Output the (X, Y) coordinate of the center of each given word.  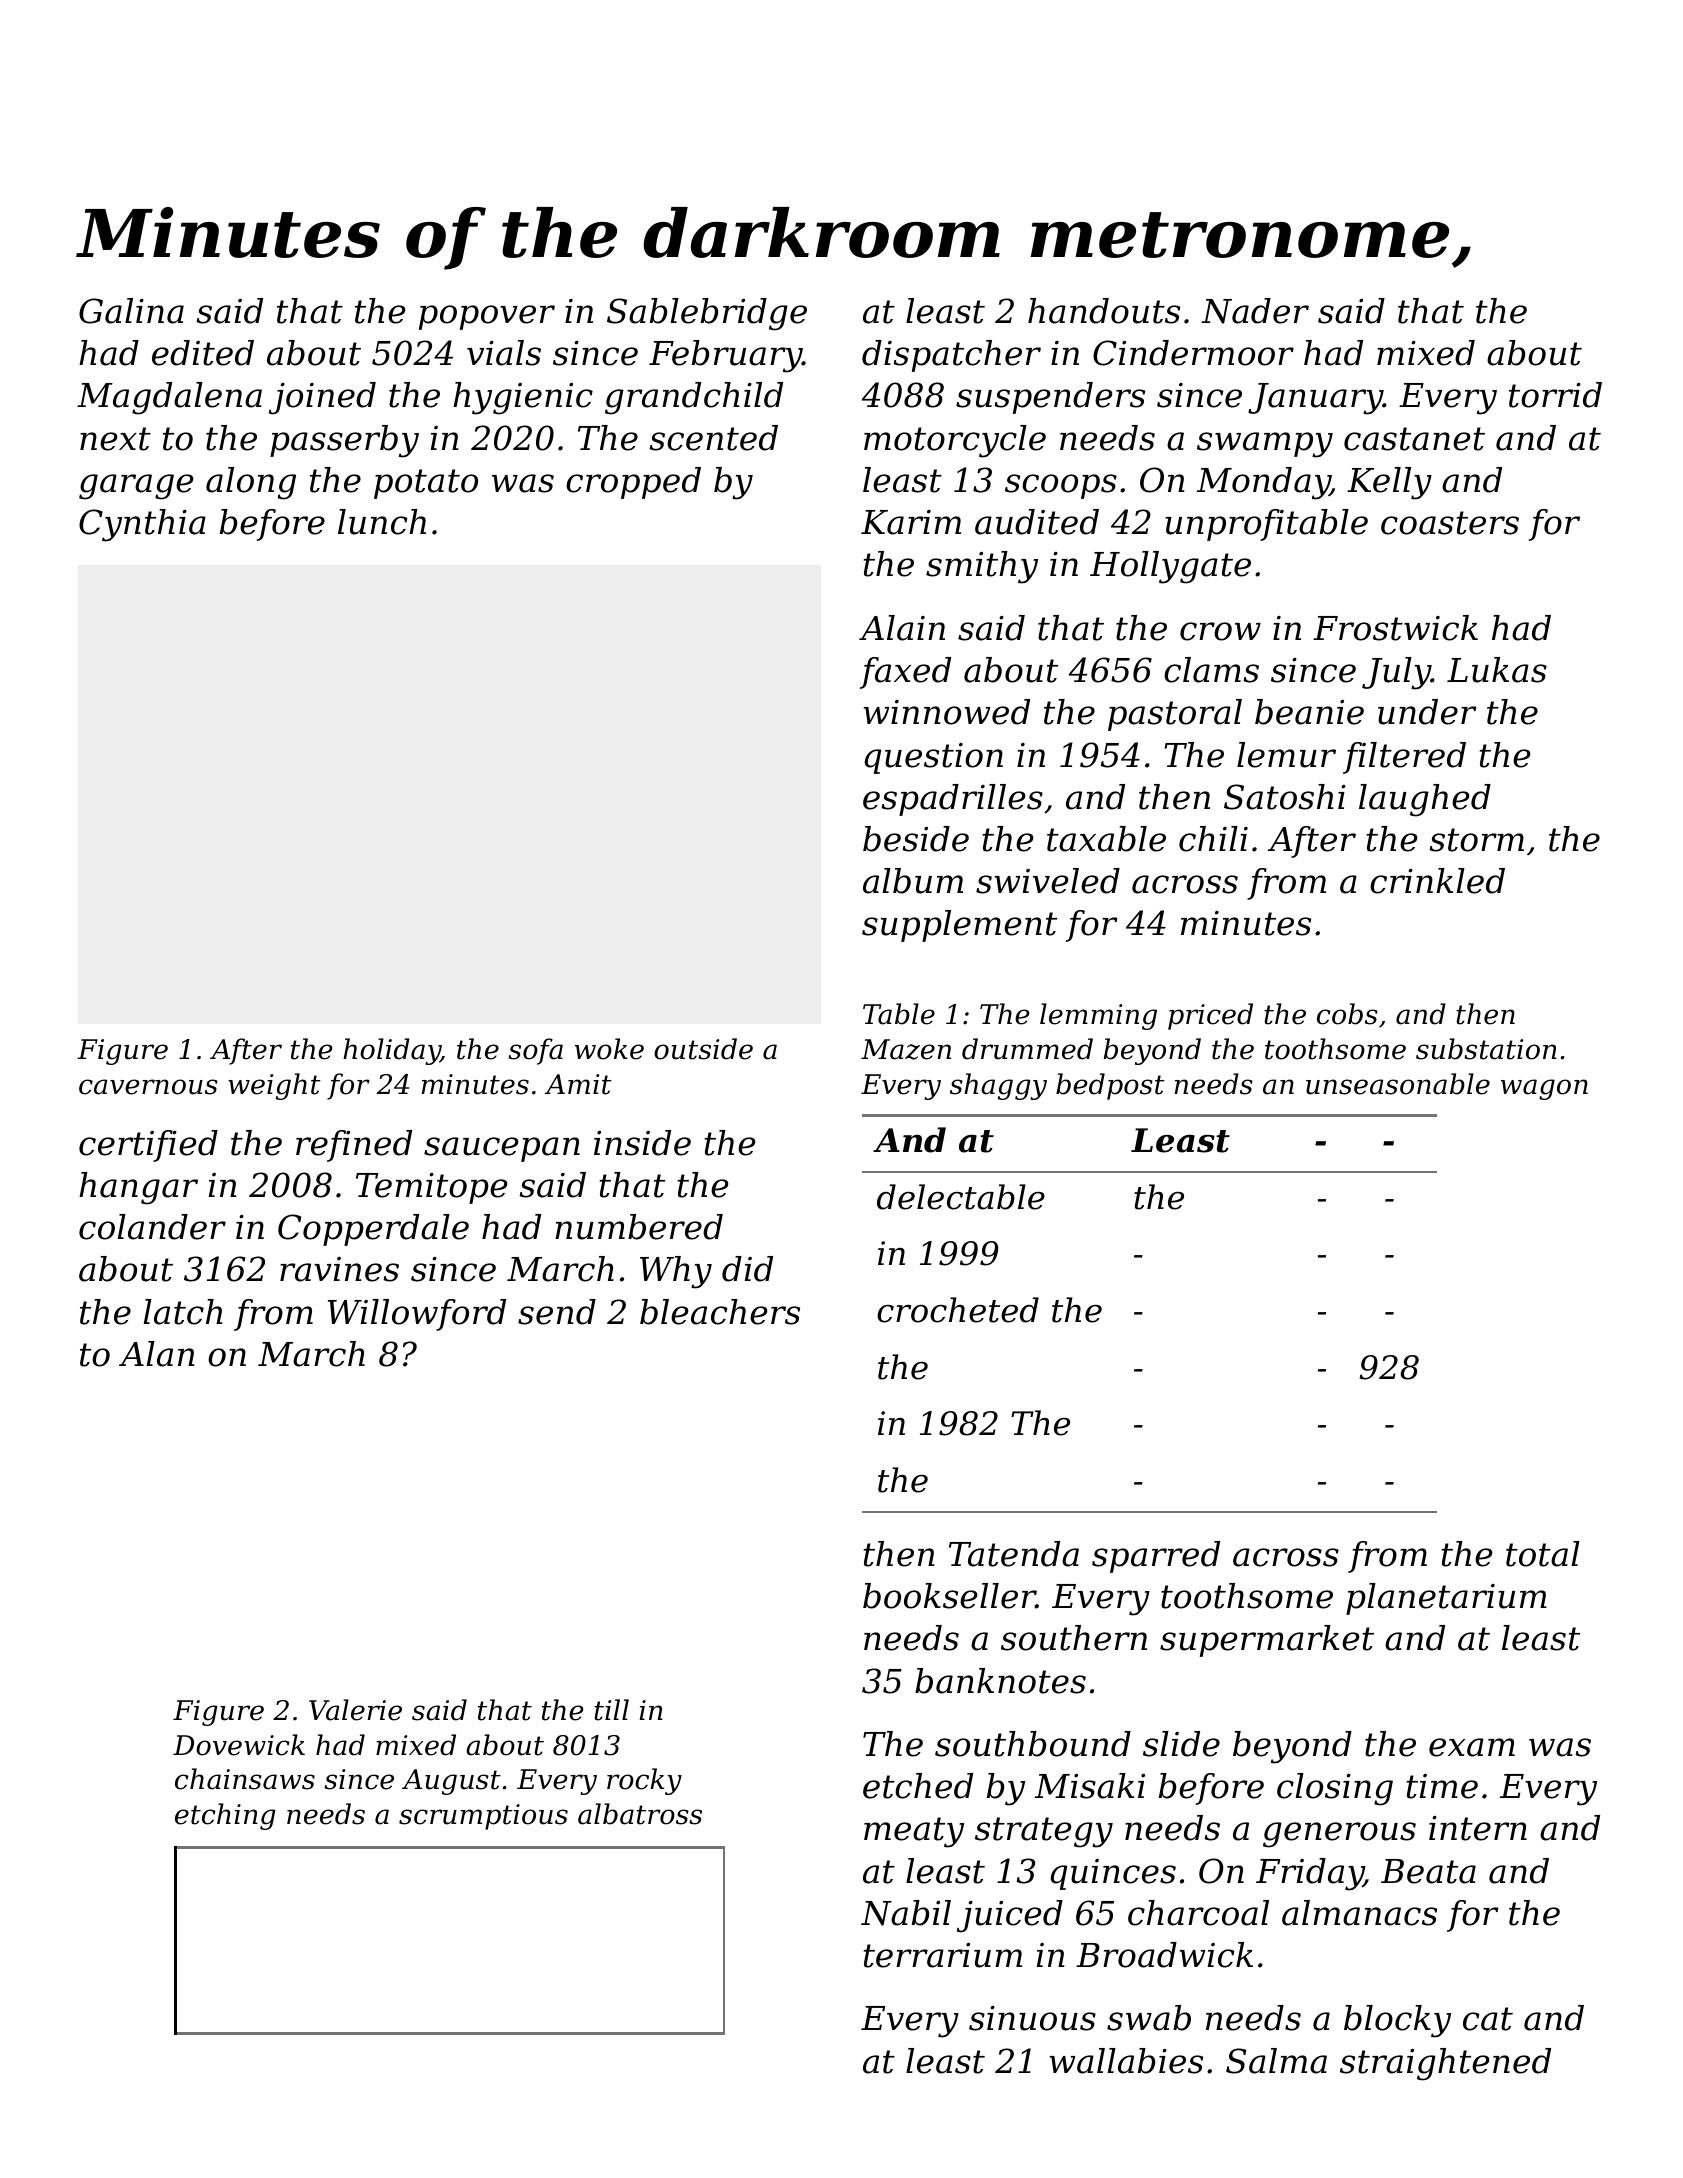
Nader (1255, 311)
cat (1488, 2019)
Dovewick (239, 1745)
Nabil (906, 1913)
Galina (131, 311)
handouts (1104, 311)
